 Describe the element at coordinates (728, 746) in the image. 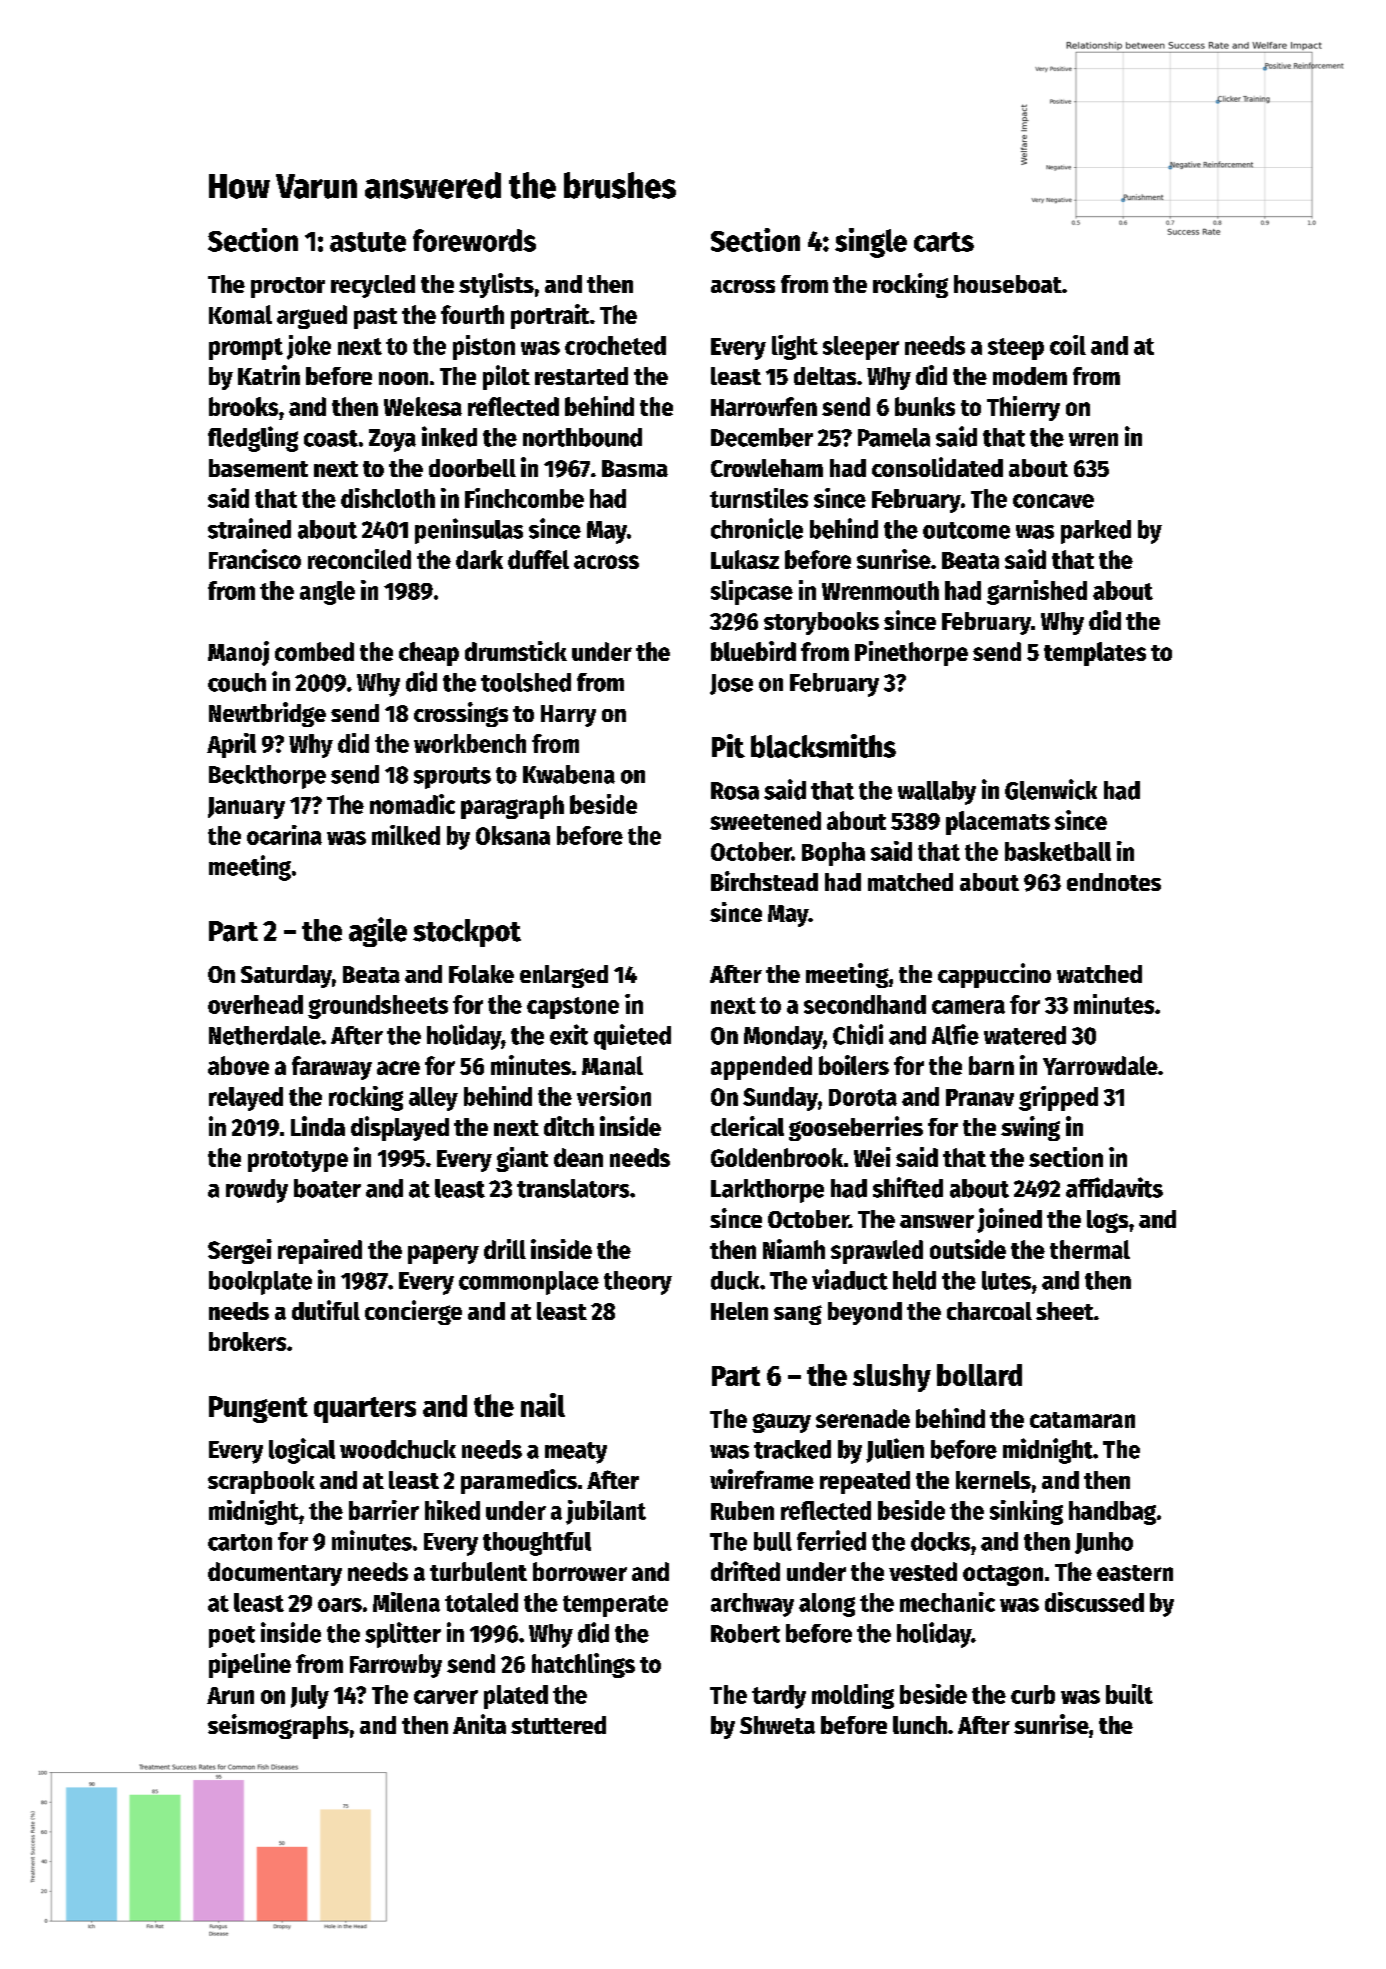

I see `Pit` at that location.
